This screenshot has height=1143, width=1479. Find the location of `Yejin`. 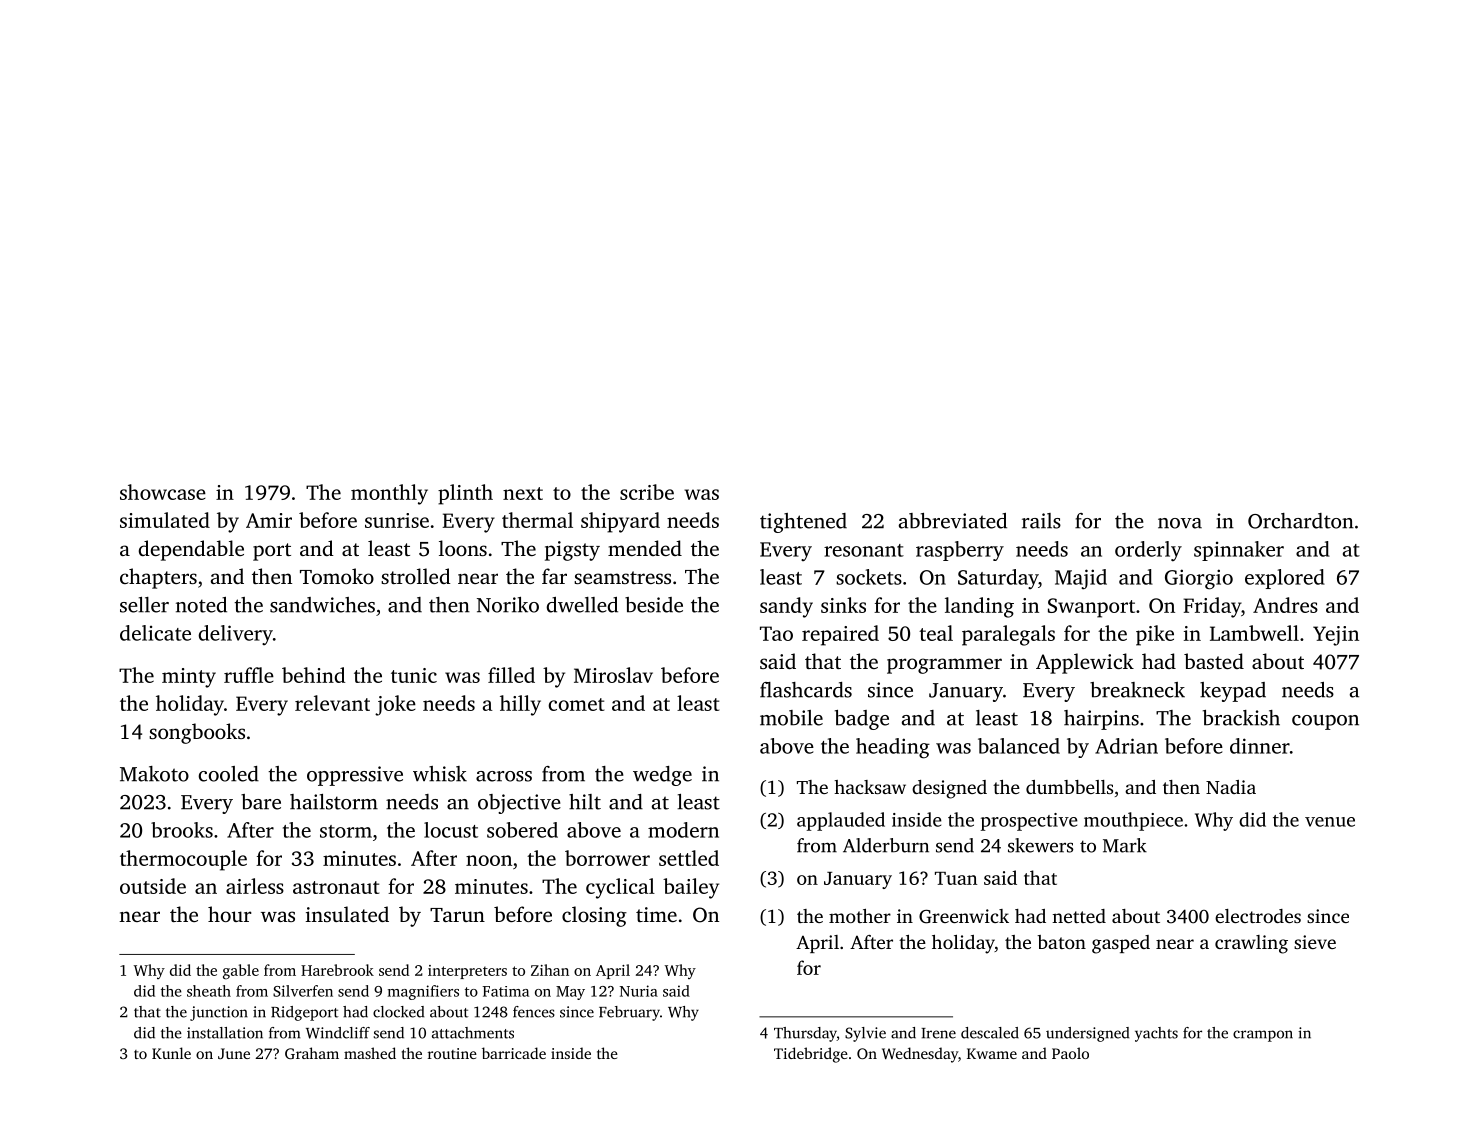

Yejin is located at coordinates (1336, 636).
